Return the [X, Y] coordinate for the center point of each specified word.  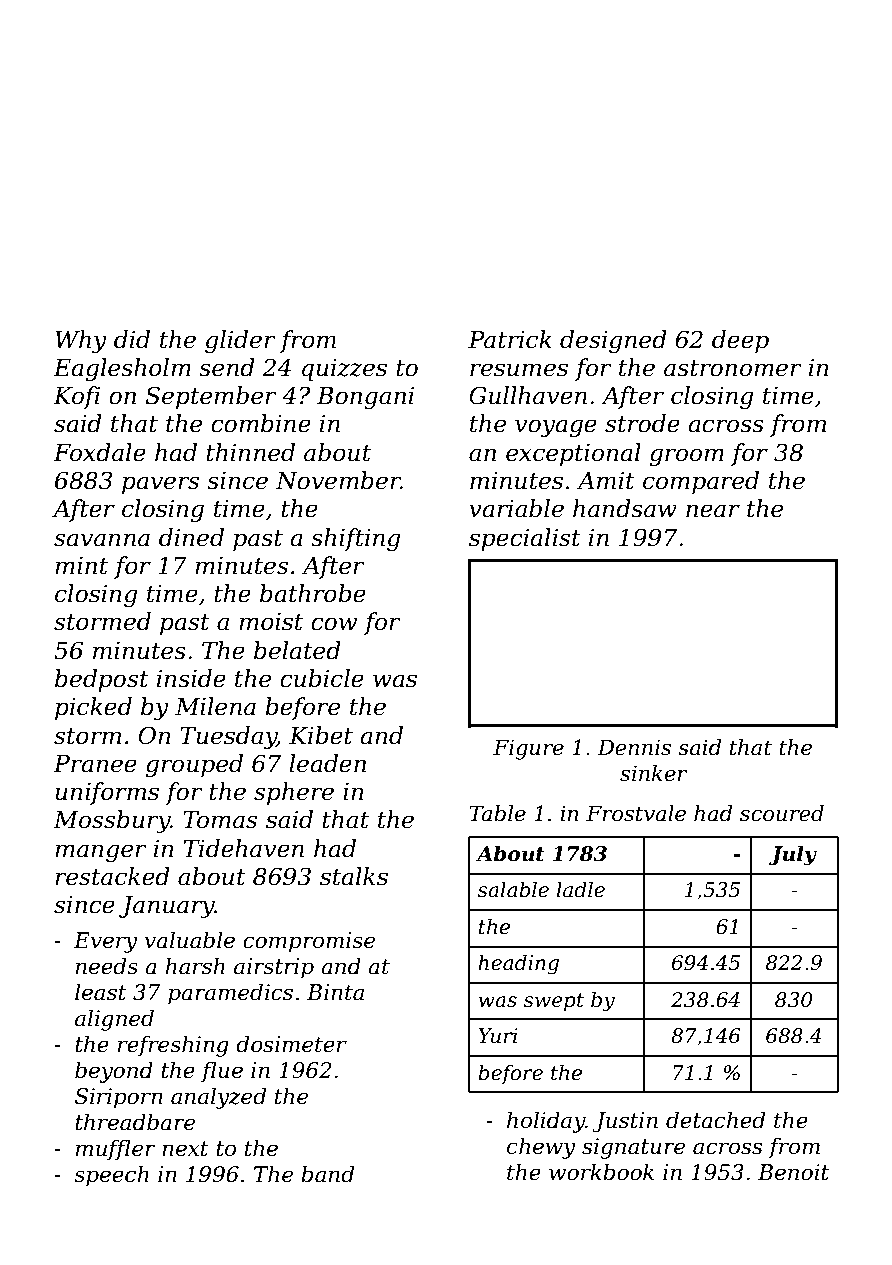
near [713, 511]
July [793, 855]
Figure [528, 749]
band [327, 1174]
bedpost [102, 680]
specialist [525, 539]
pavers [160, 485]
